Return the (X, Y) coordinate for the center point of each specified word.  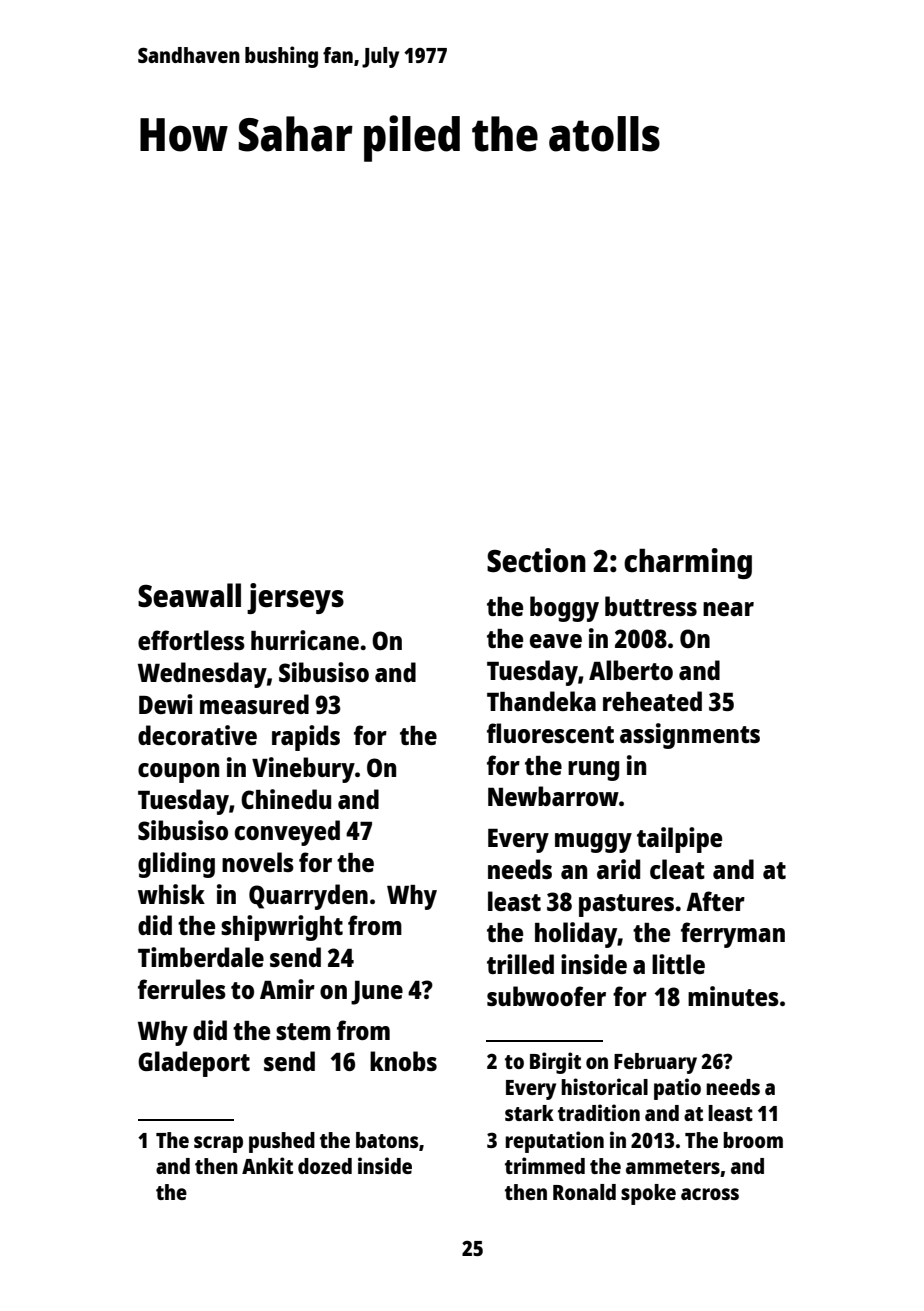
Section (536, 560)
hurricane (305, 640)
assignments (690, 736)
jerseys (295, 598)
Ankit (267, 1165)
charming (688, 563)
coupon (178, 773)
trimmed (545, 1165)
